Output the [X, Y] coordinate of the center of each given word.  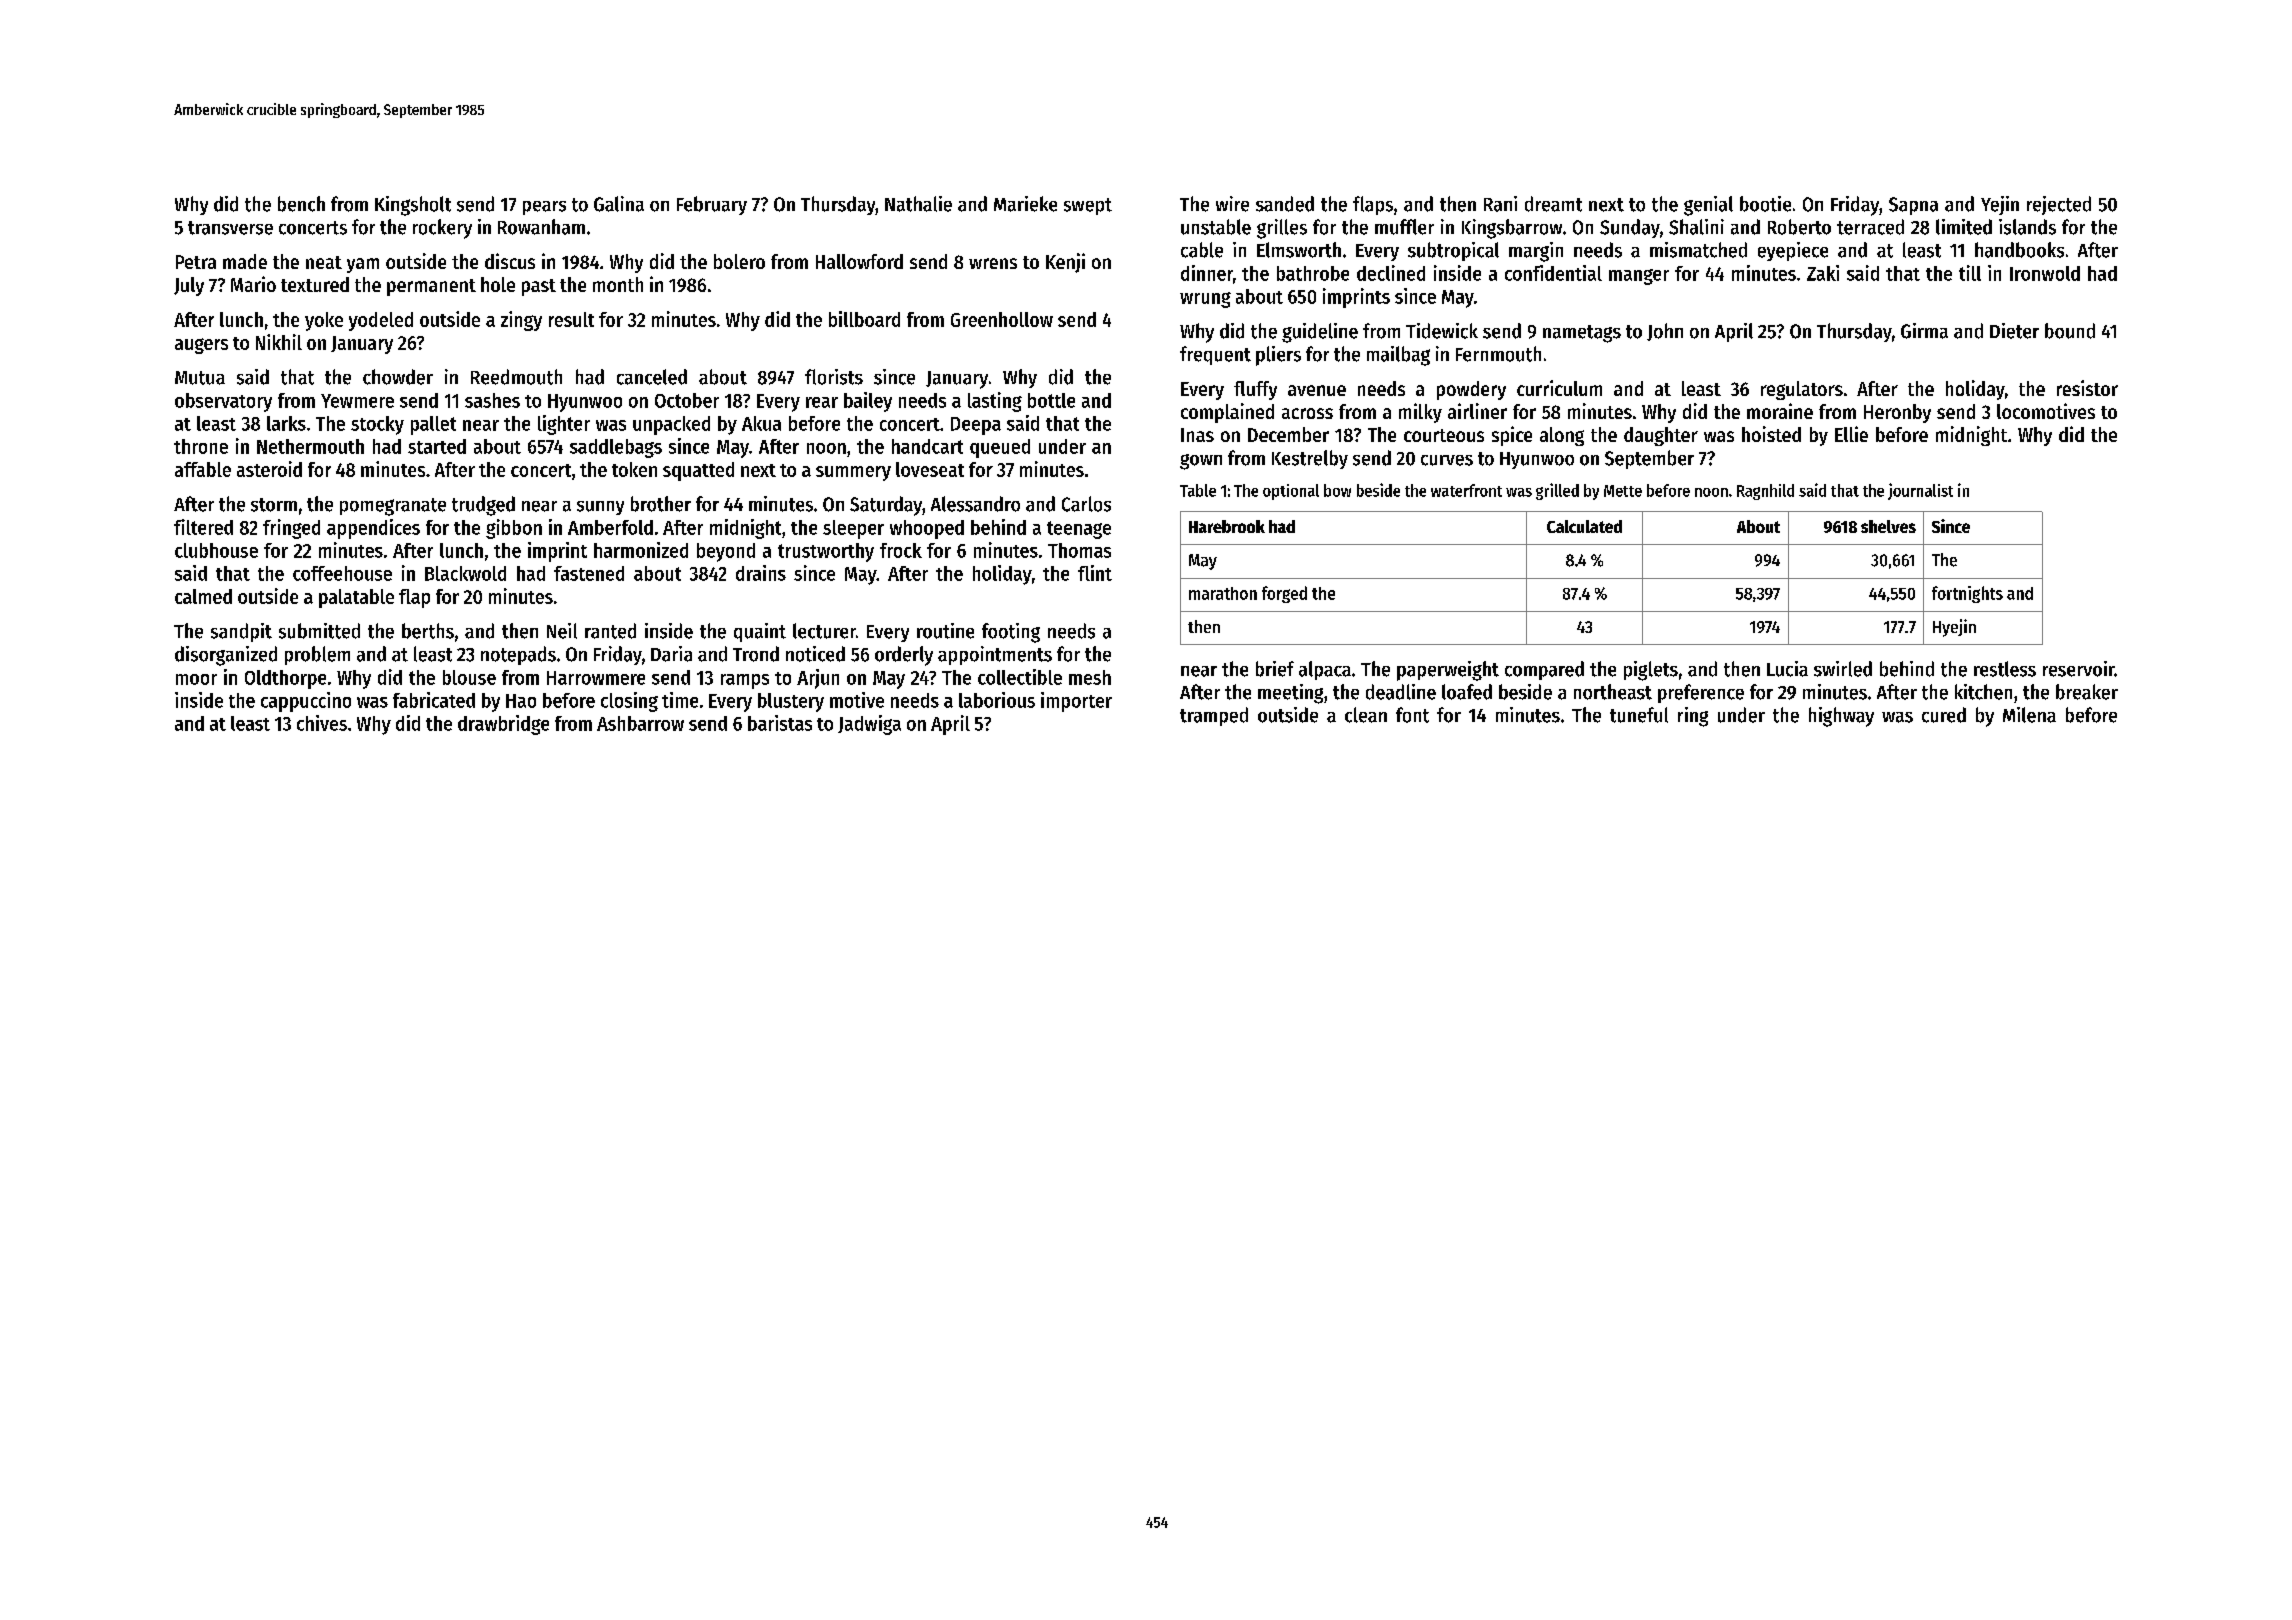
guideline [1320, 333]
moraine [1780, 411]
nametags [1582, 334]
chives [322, 723]
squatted [698, 471]
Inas [1197, 435]
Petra [196, 262]
